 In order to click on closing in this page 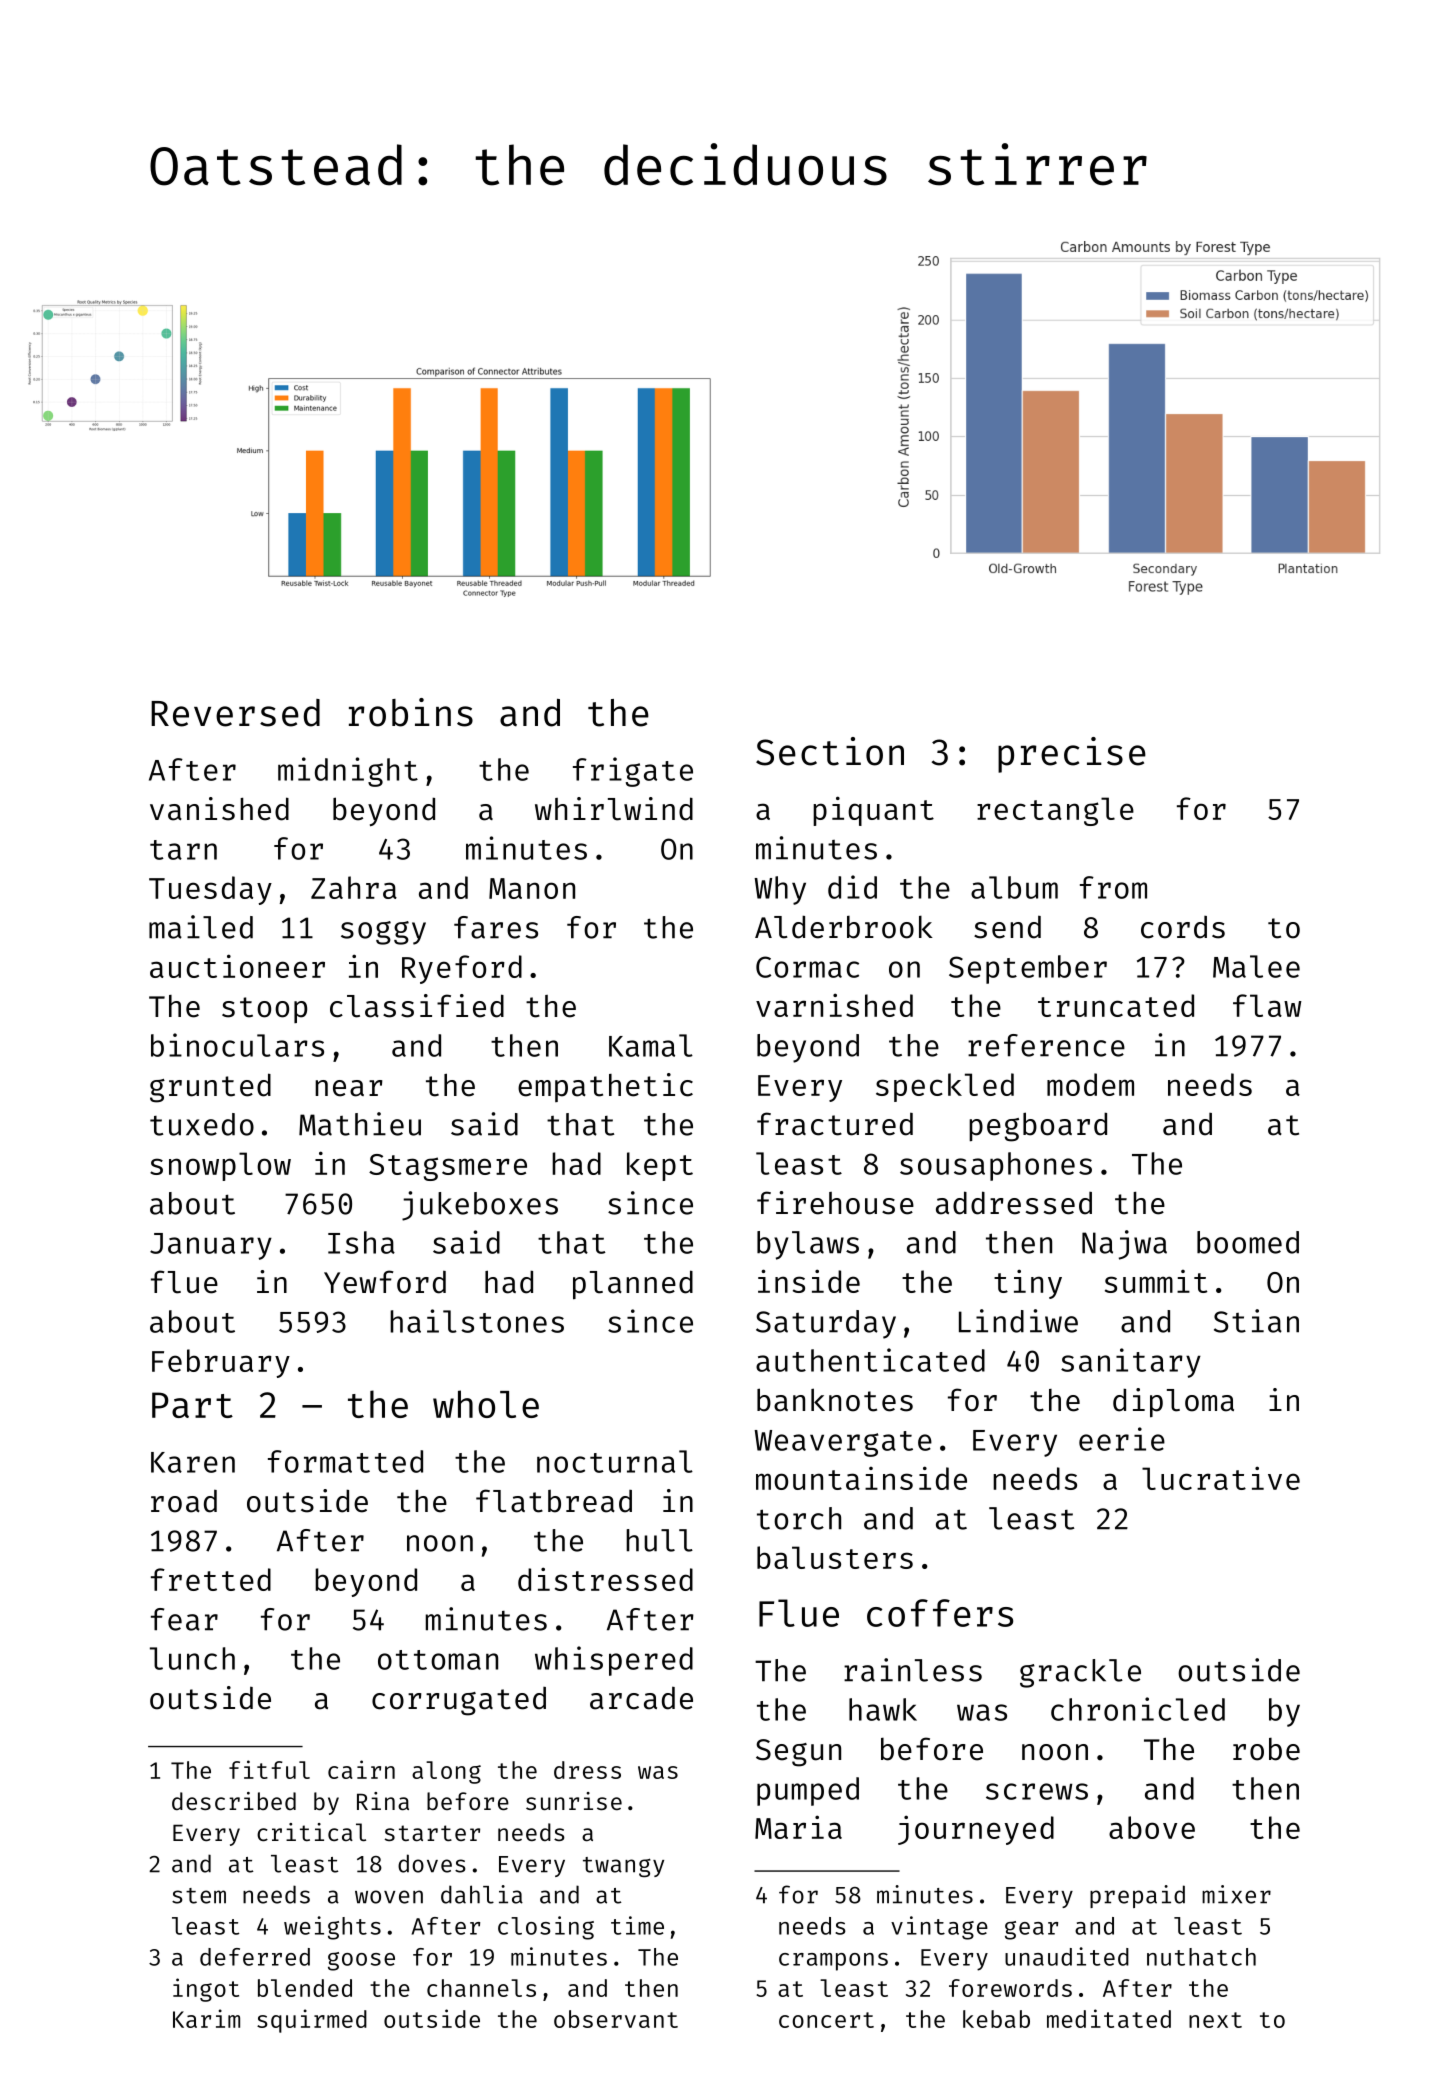, I will do `click(546, 1928)`.
